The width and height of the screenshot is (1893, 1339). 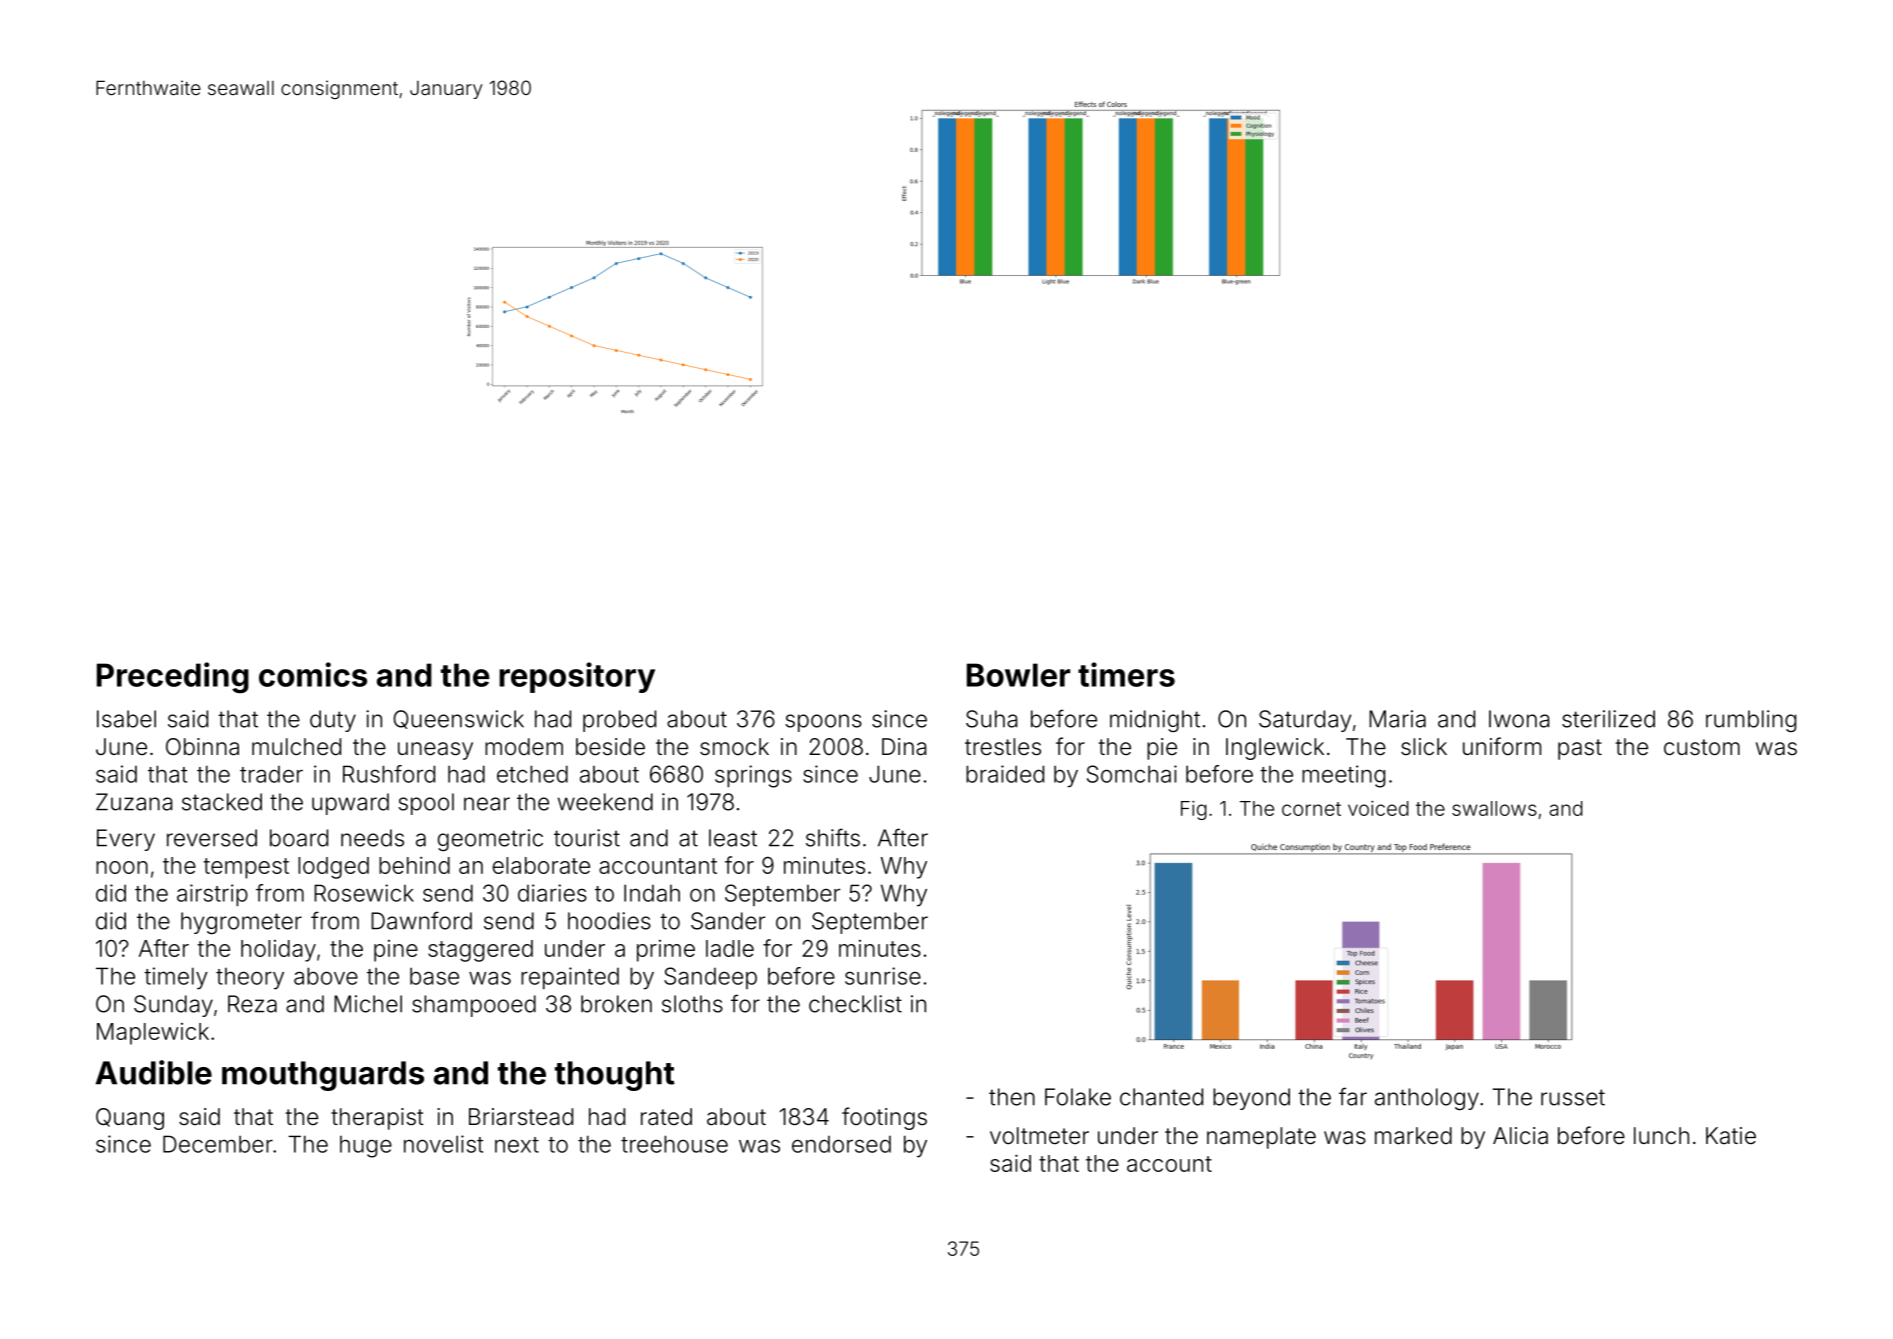 I want to click on shifts, so click(x=833, y=837).
